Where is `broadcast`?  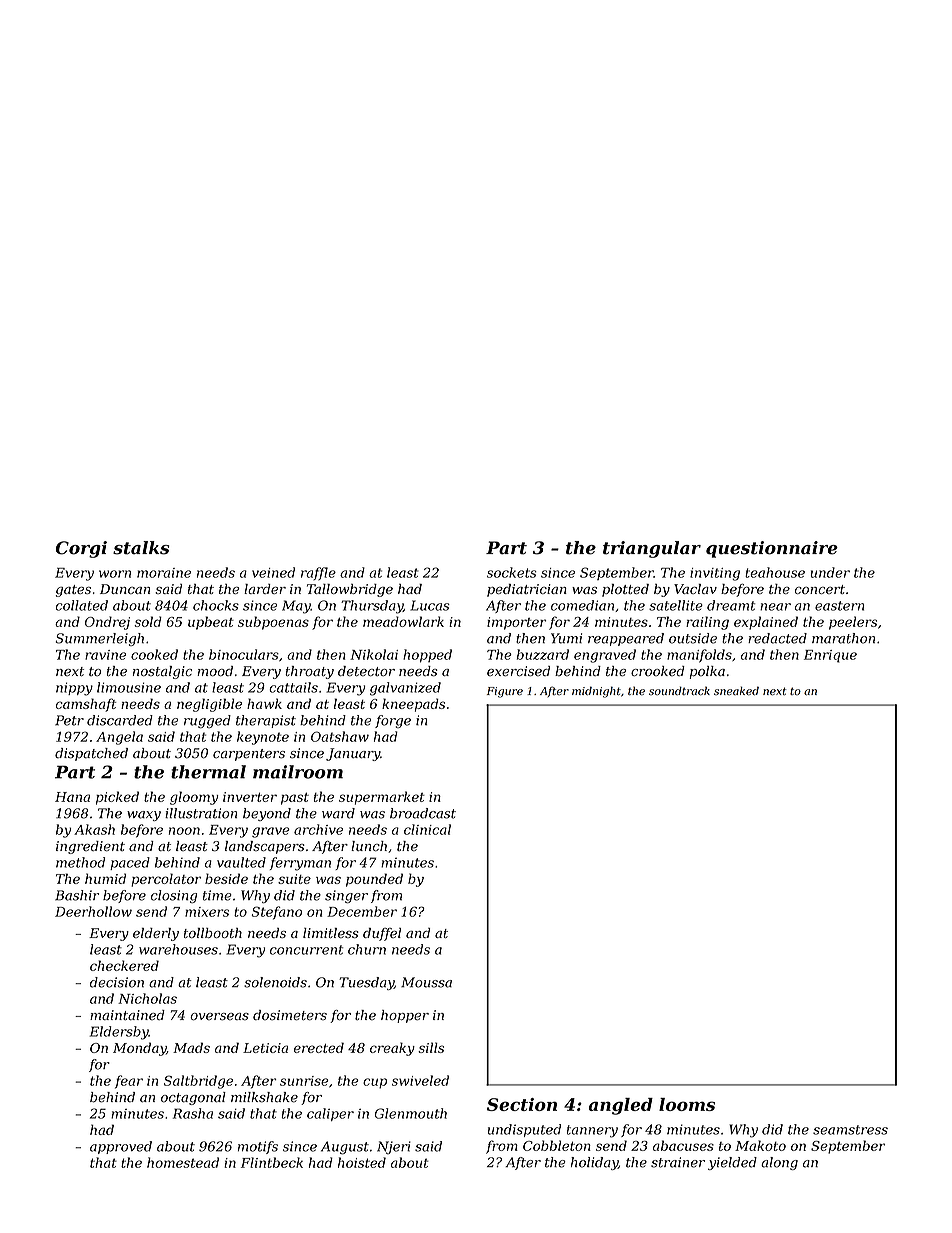 broadcast is located at coordinates (423, 813).
